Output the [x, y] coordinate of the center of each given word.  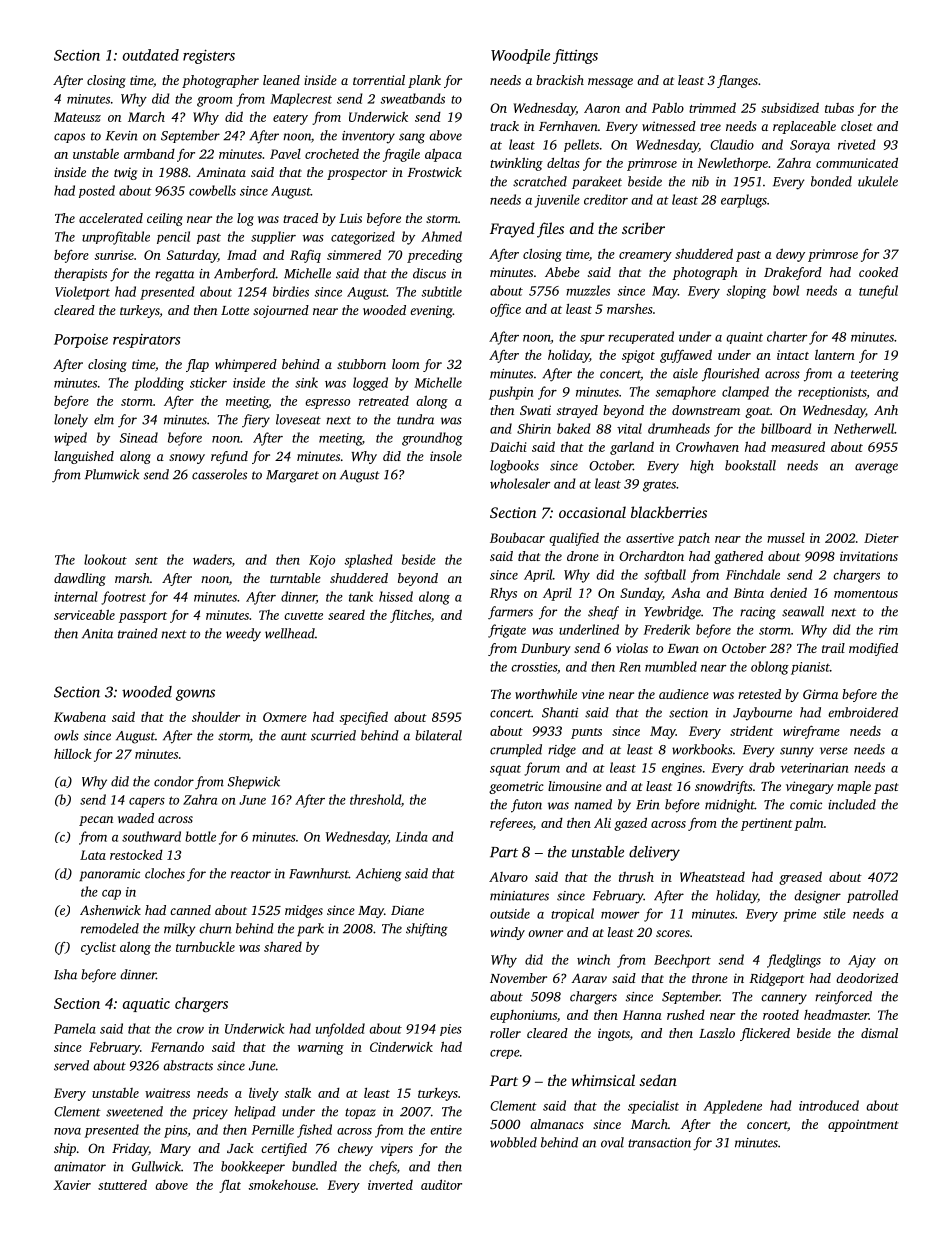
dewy [790, 255]
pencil [173, 237]
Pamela [75, 1028]
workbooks [702, 749]
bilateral [438, 735]
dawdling [80, 579]
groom [214, 102]
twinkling [516, 164]
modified [873, 649]
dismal [879, 1033]
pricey [210, 1113]
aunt [294, 736]
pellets [581, 145]
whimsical [603, 1080]
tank [361, 596]
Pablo [668, 107]
